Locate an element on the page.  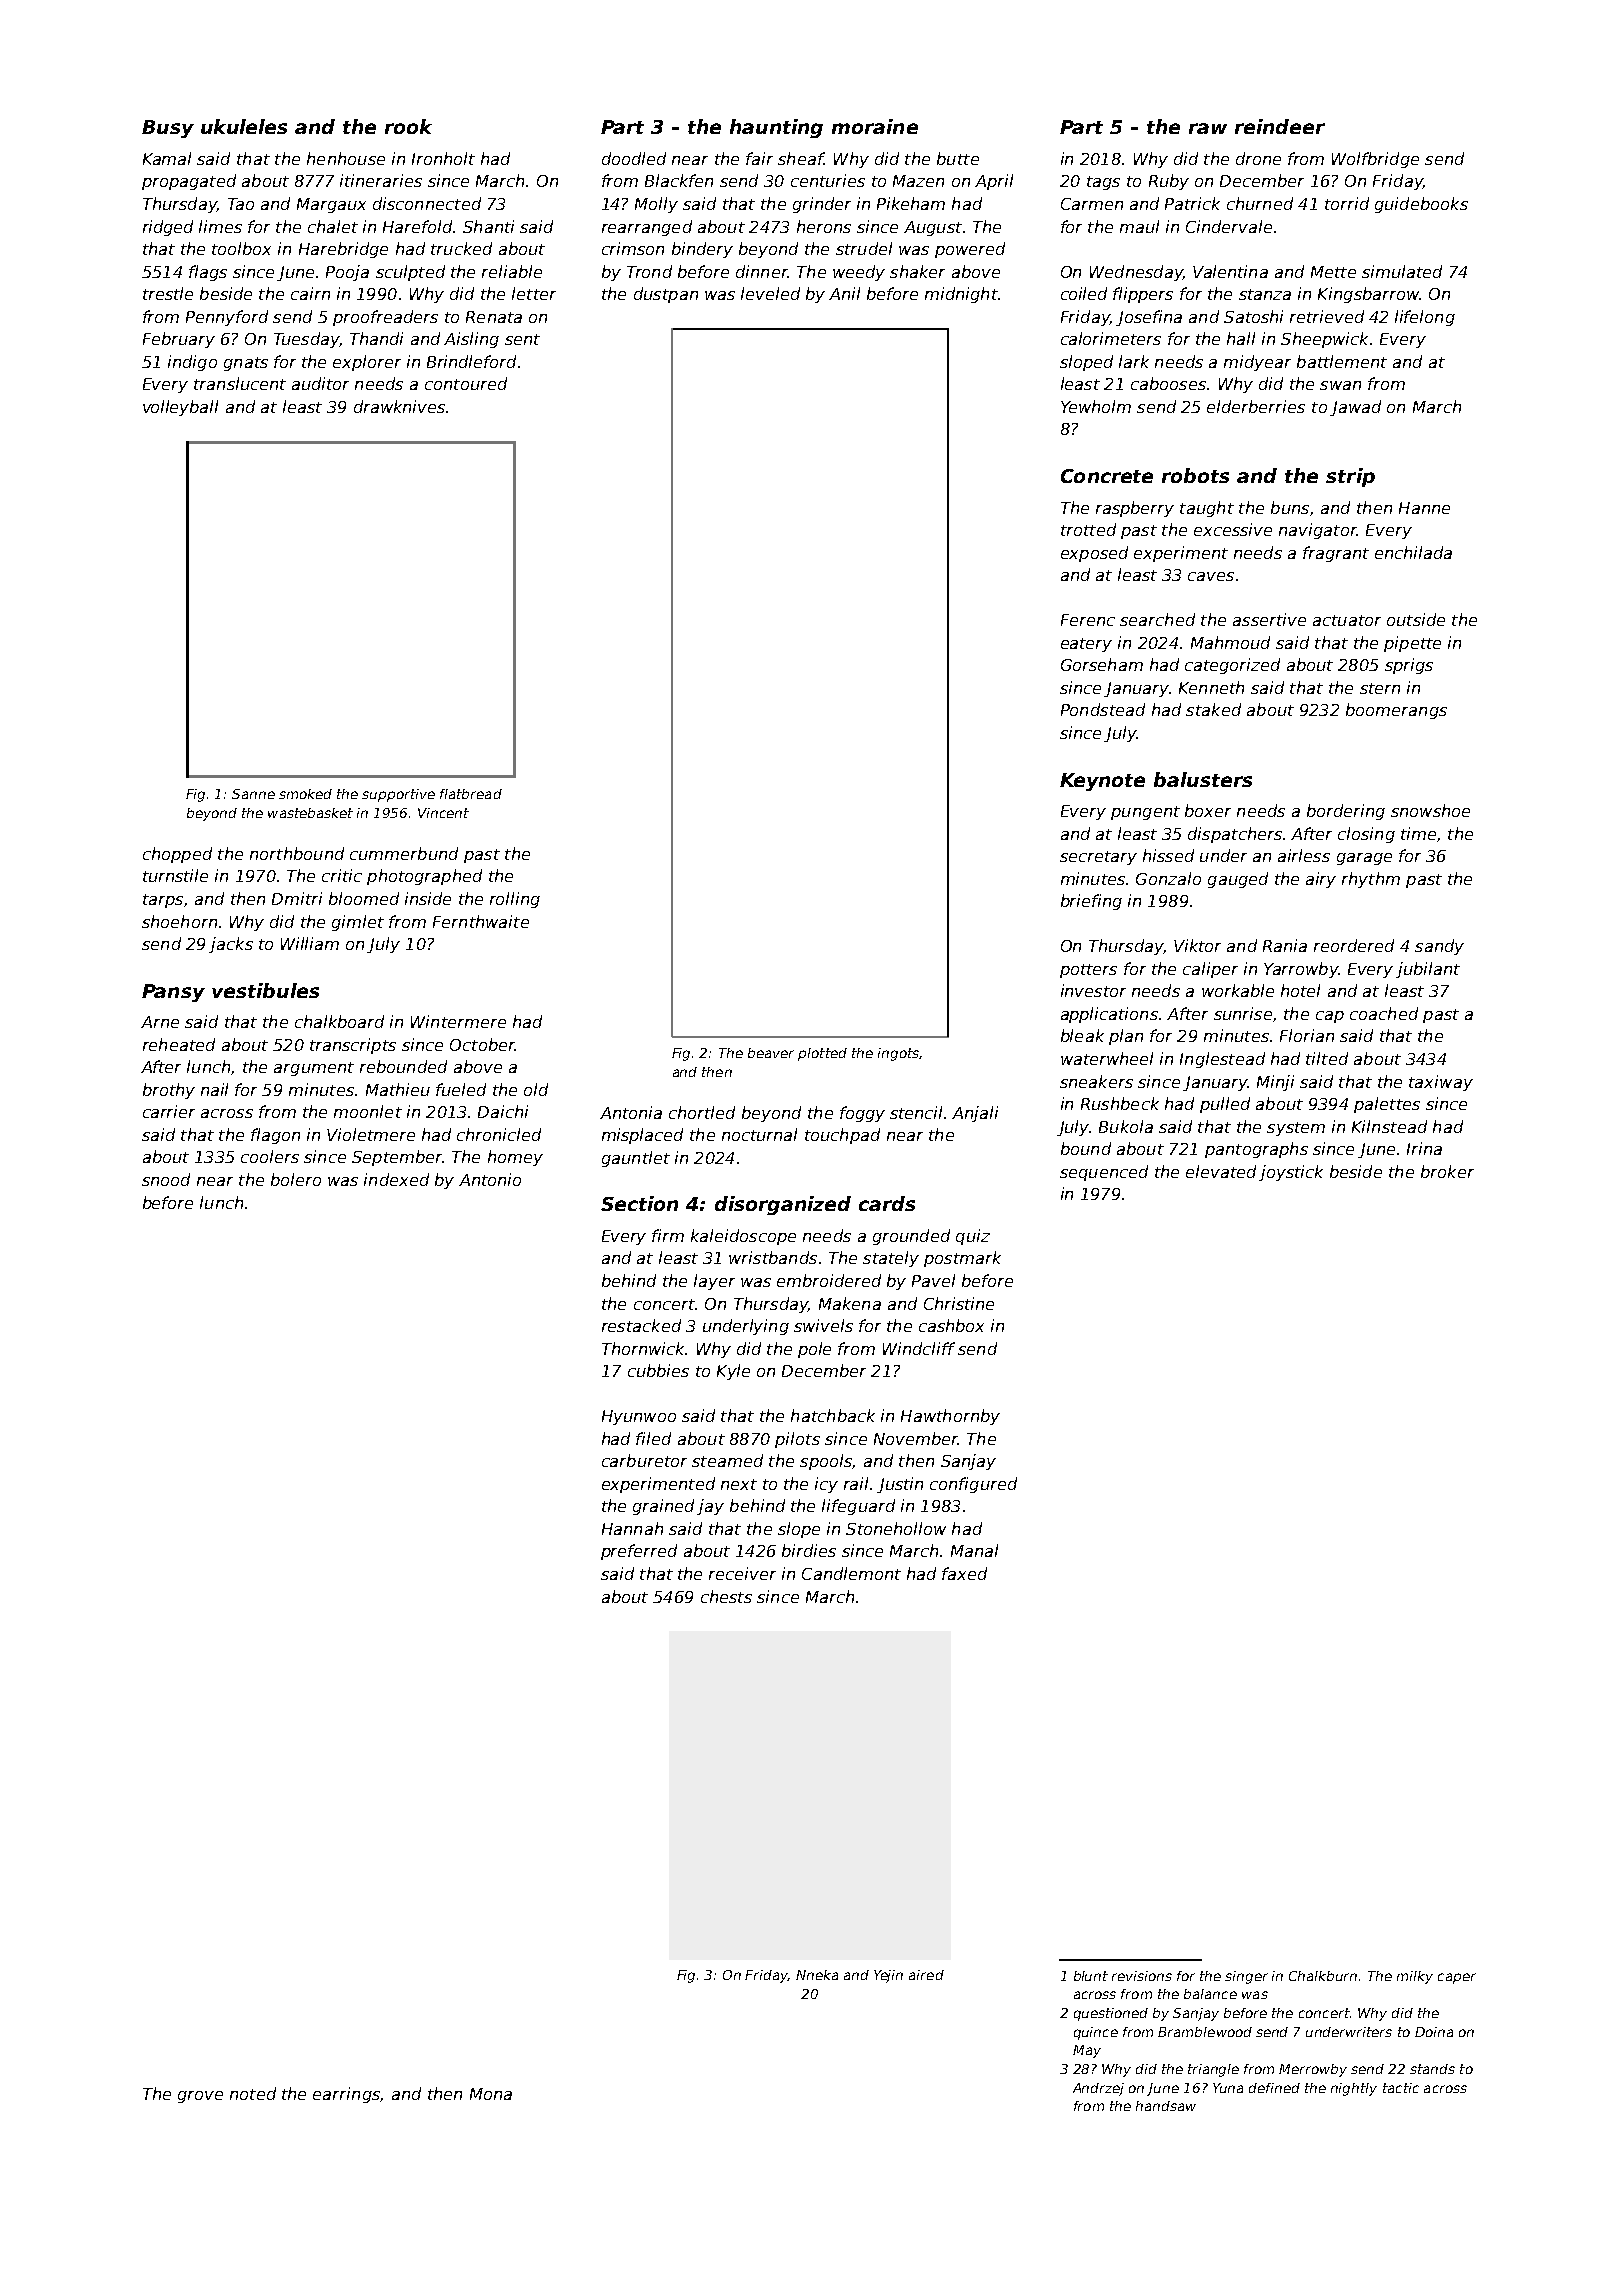
Christine is located at coordinates (959, 1303).
